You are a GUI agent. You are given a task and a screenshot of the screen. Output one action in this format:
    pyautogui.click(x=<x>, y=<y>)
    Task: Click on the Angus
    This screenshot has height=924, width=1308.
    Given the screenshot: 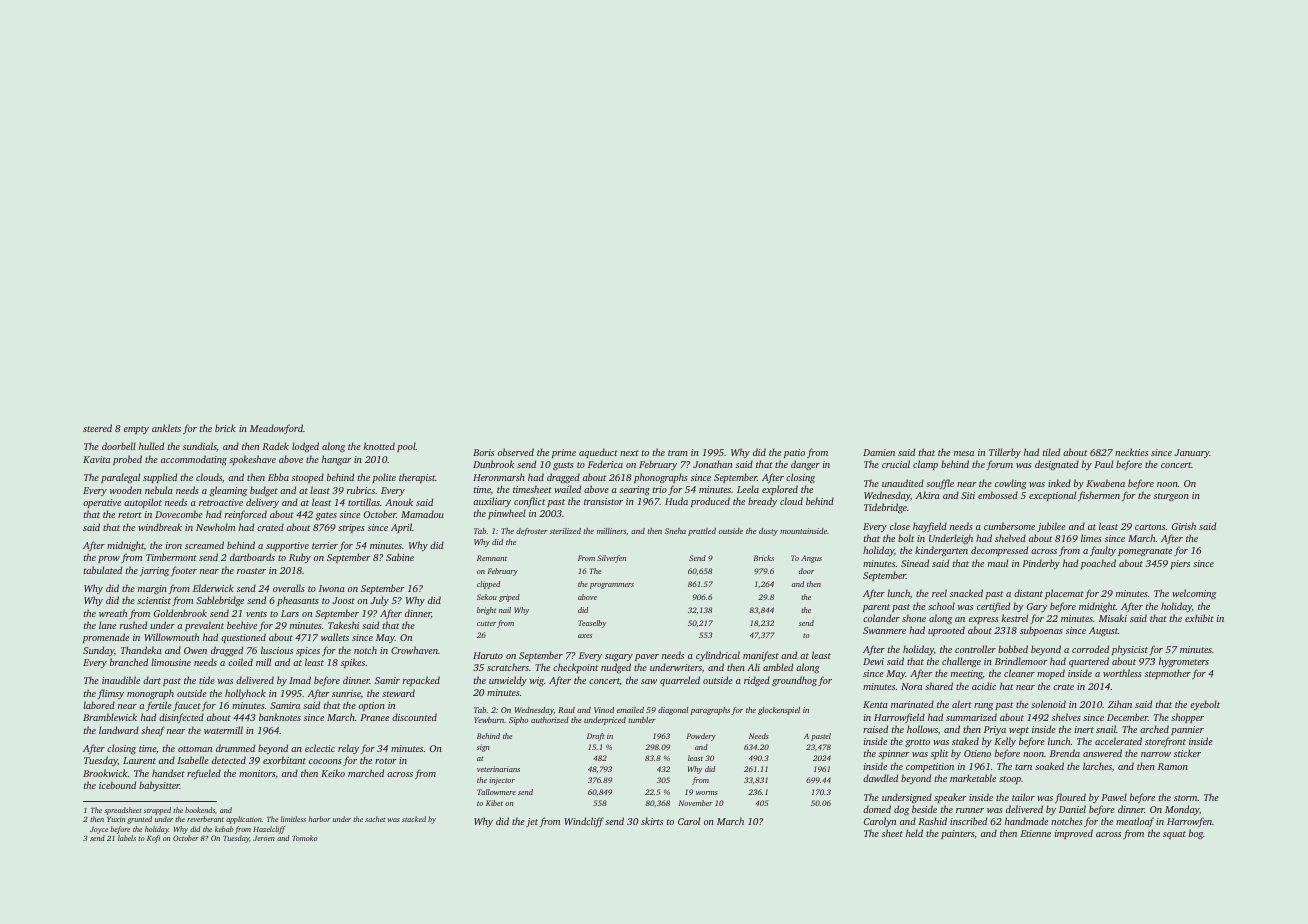 What is the action you would take?
    pyautogui.click(x=811, y=559)
